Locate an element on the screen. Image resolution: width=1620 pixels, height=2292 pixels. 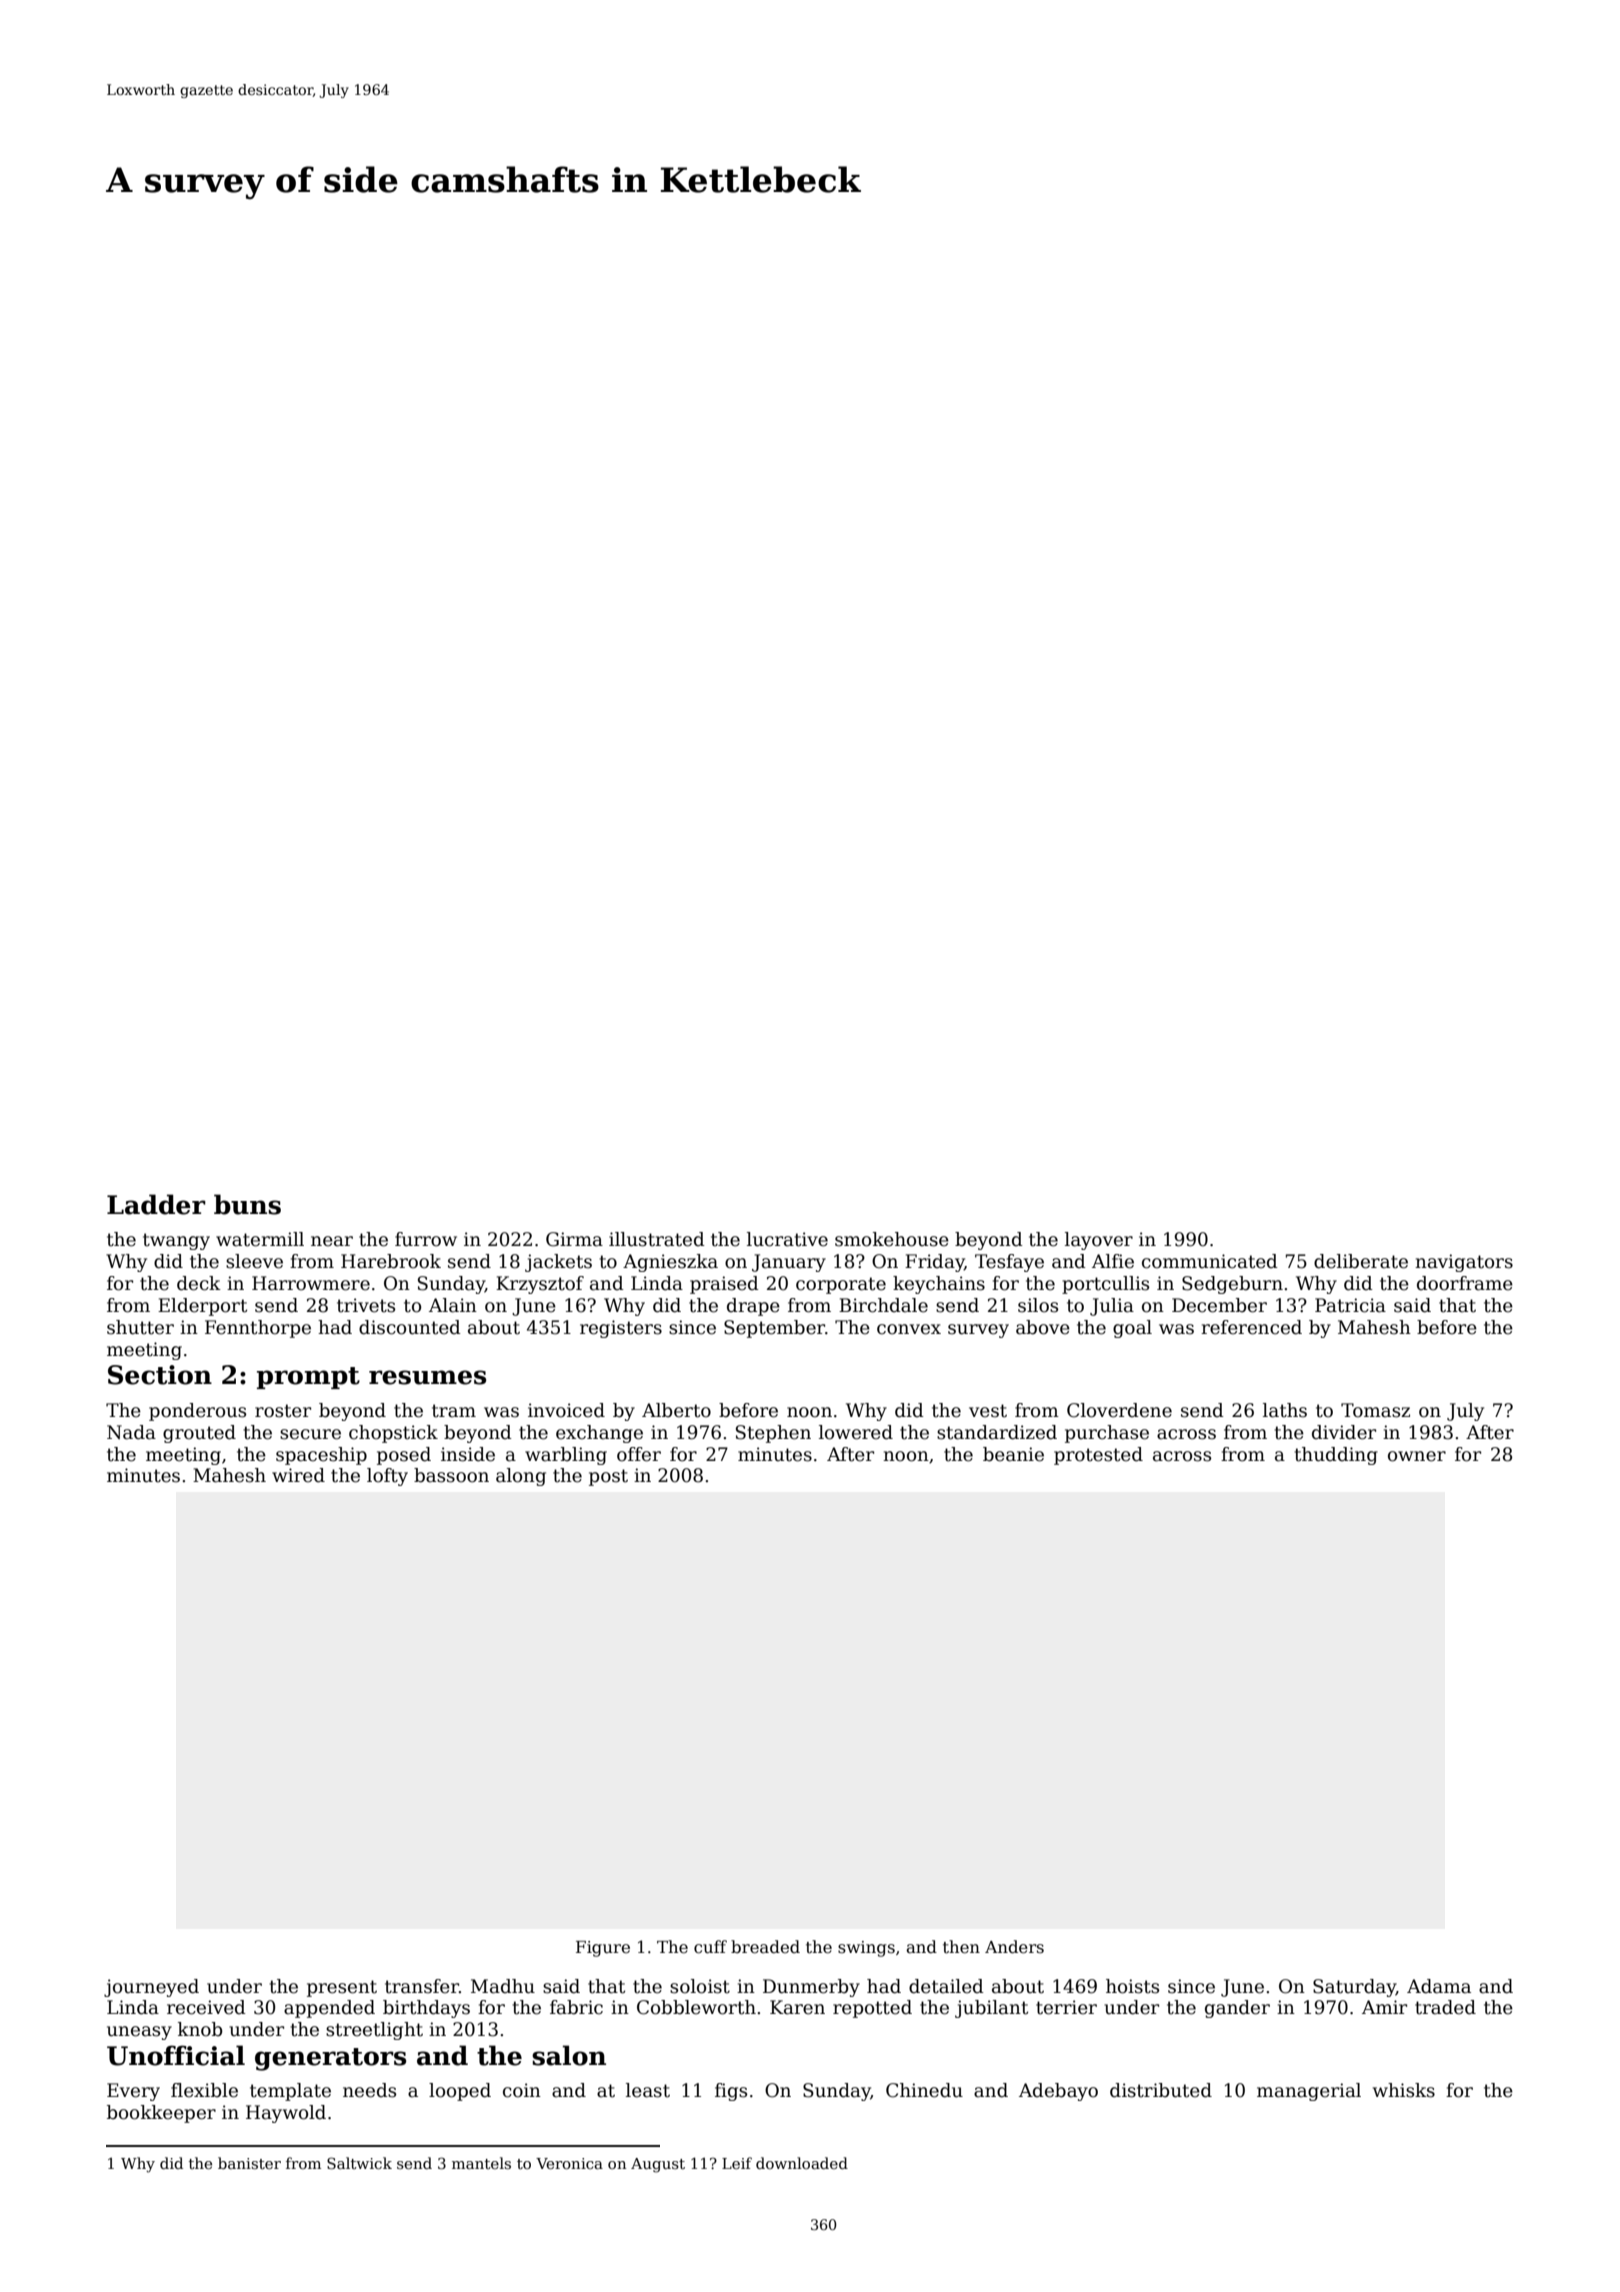
cuff is located at coordinates (710, 1947).
